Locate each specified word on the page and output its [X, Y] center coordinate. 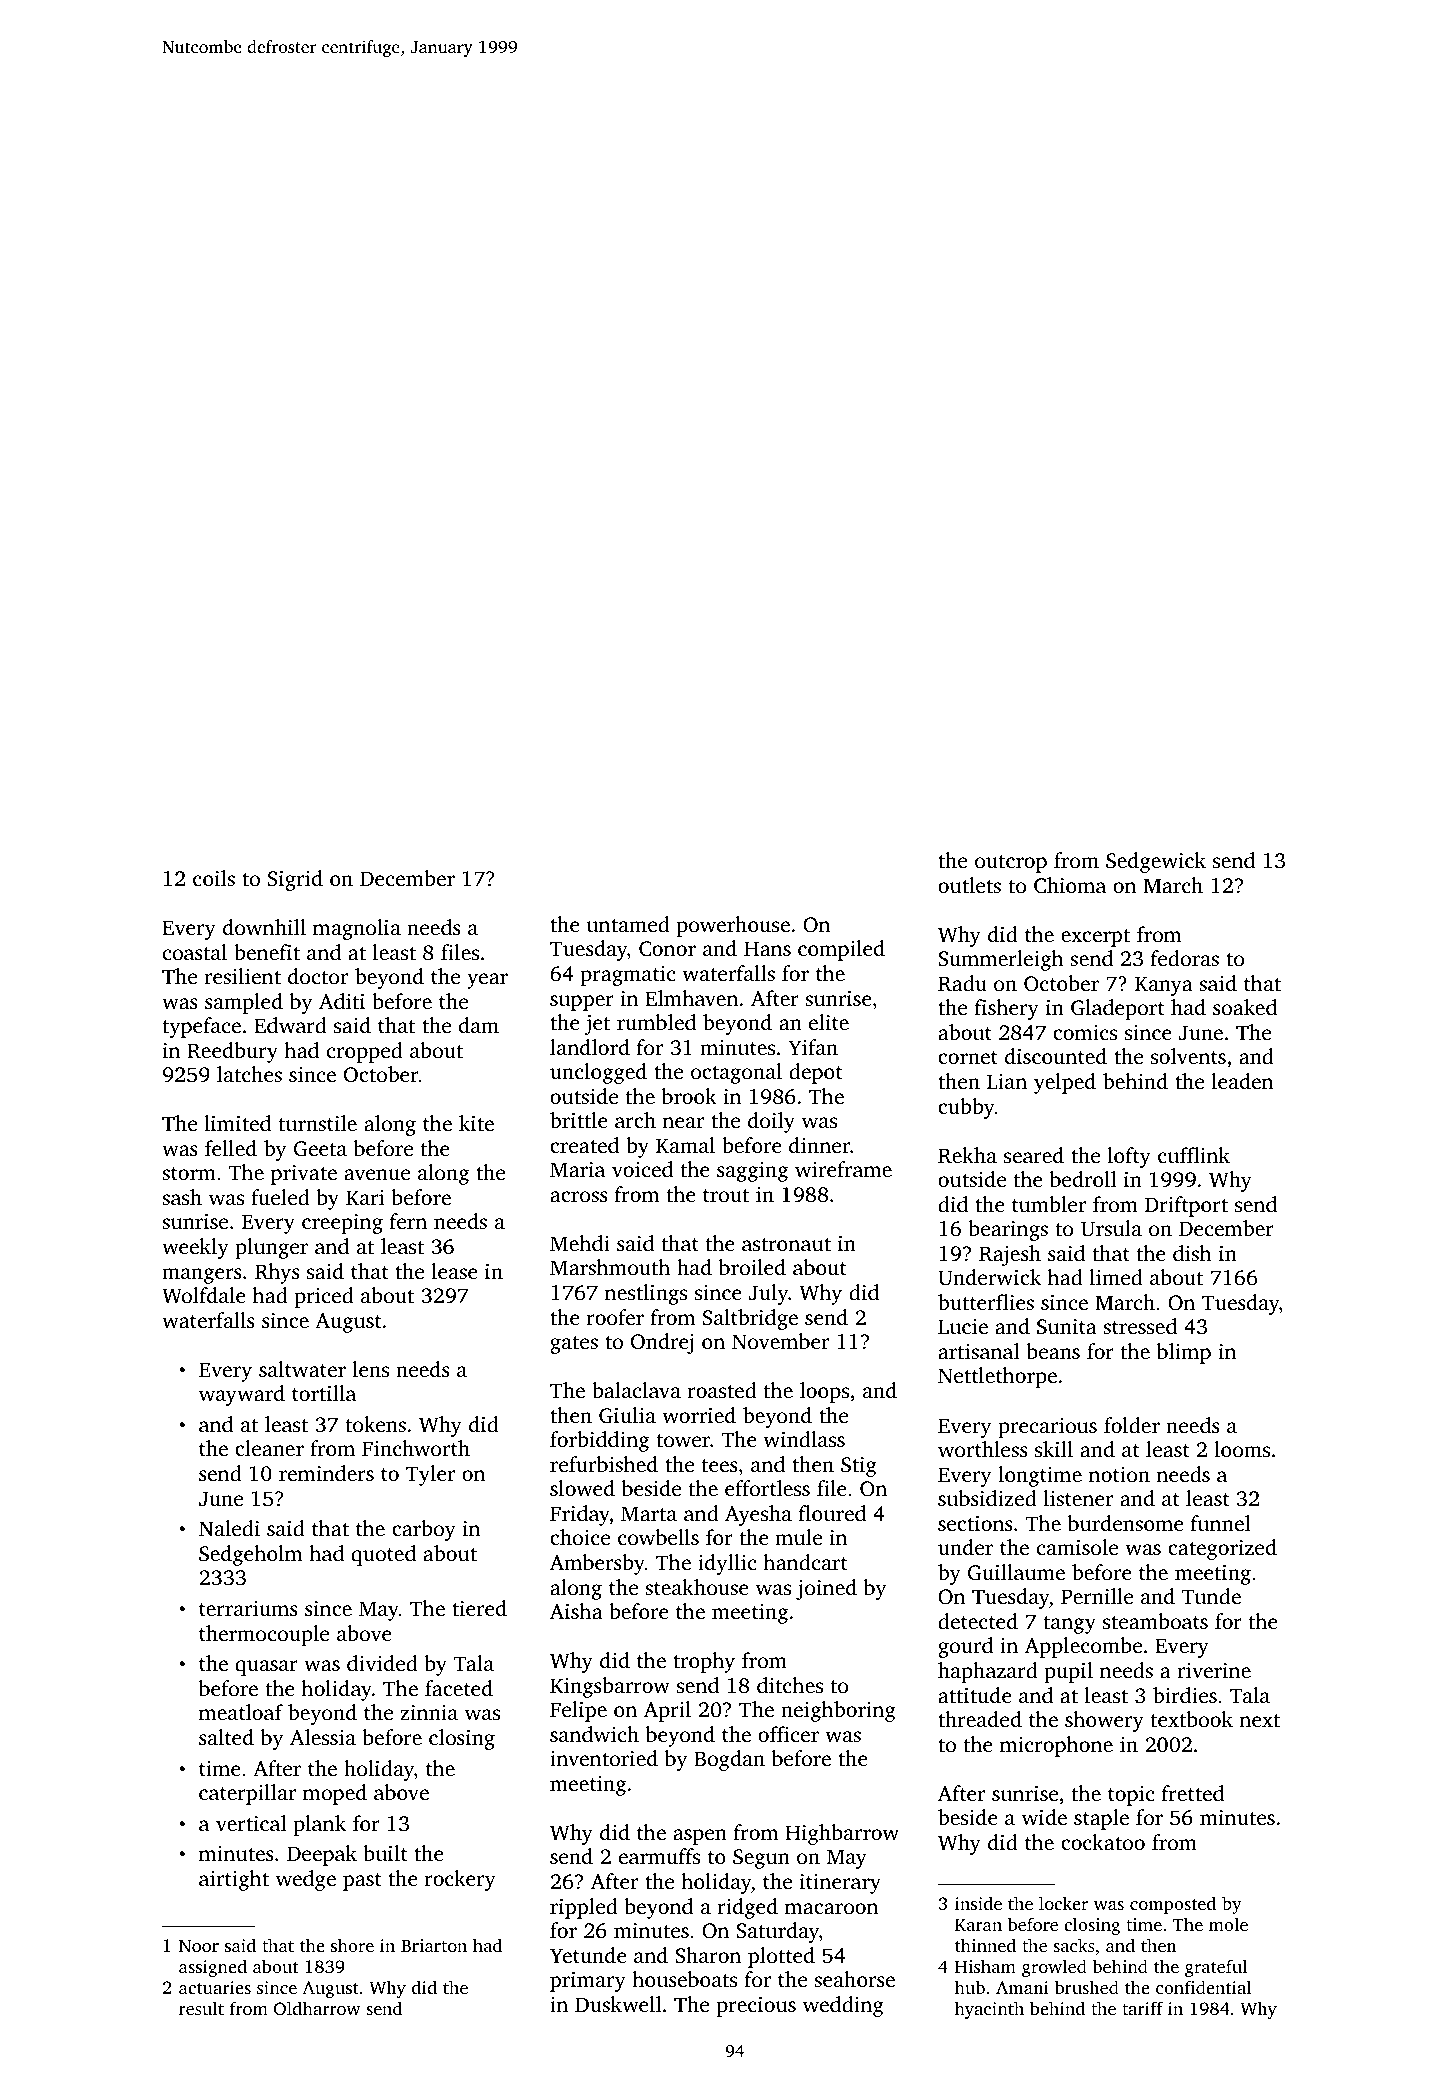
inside [978, 1903]
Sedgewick [1156, 862]
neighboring [838, 1711]
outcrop [1011, 864]
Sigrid [295, 880]
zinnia [429, 1712]
